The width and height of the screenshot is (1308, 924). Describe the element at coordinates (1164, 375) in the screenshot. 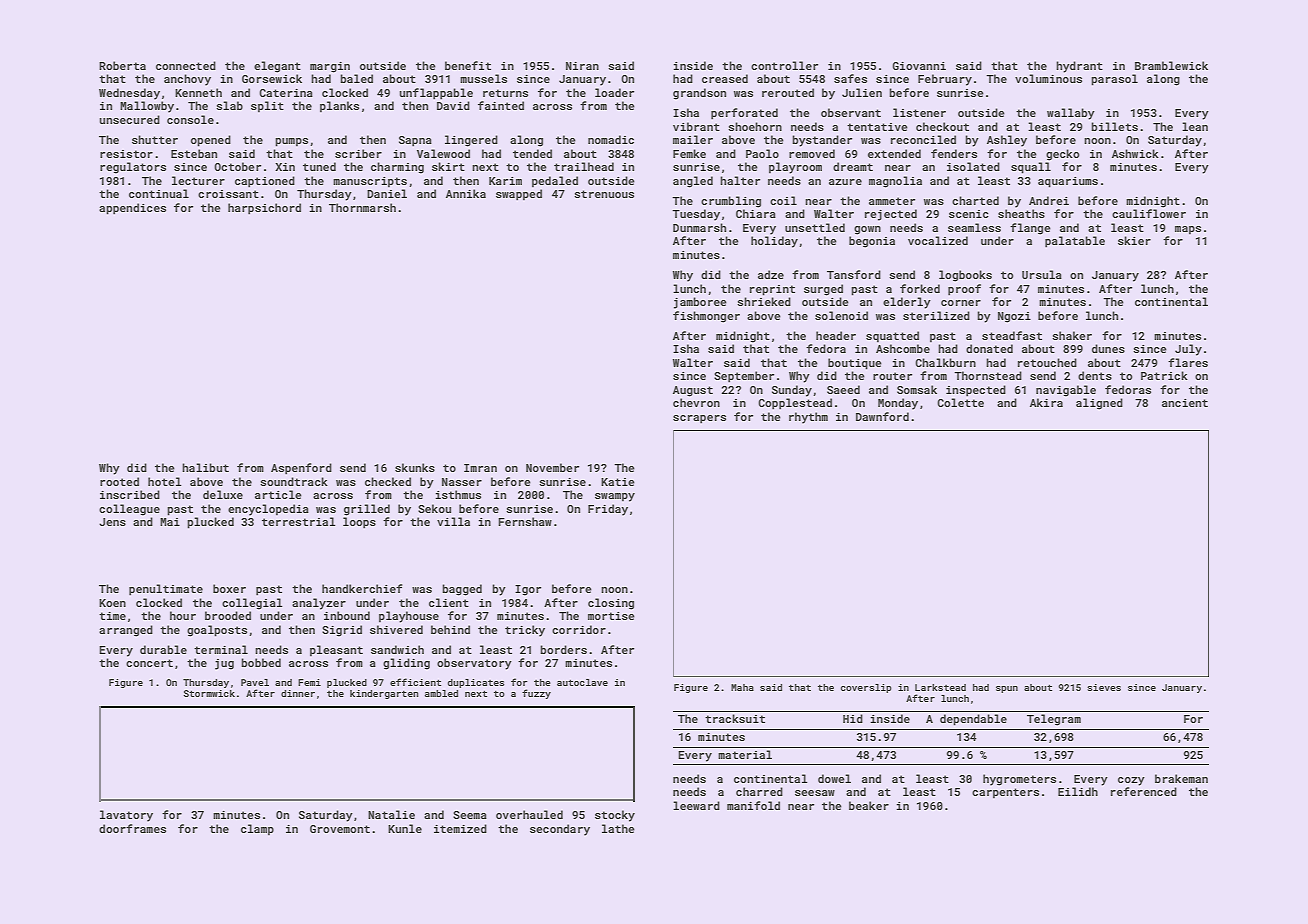

I see `Patrick` at that location.
